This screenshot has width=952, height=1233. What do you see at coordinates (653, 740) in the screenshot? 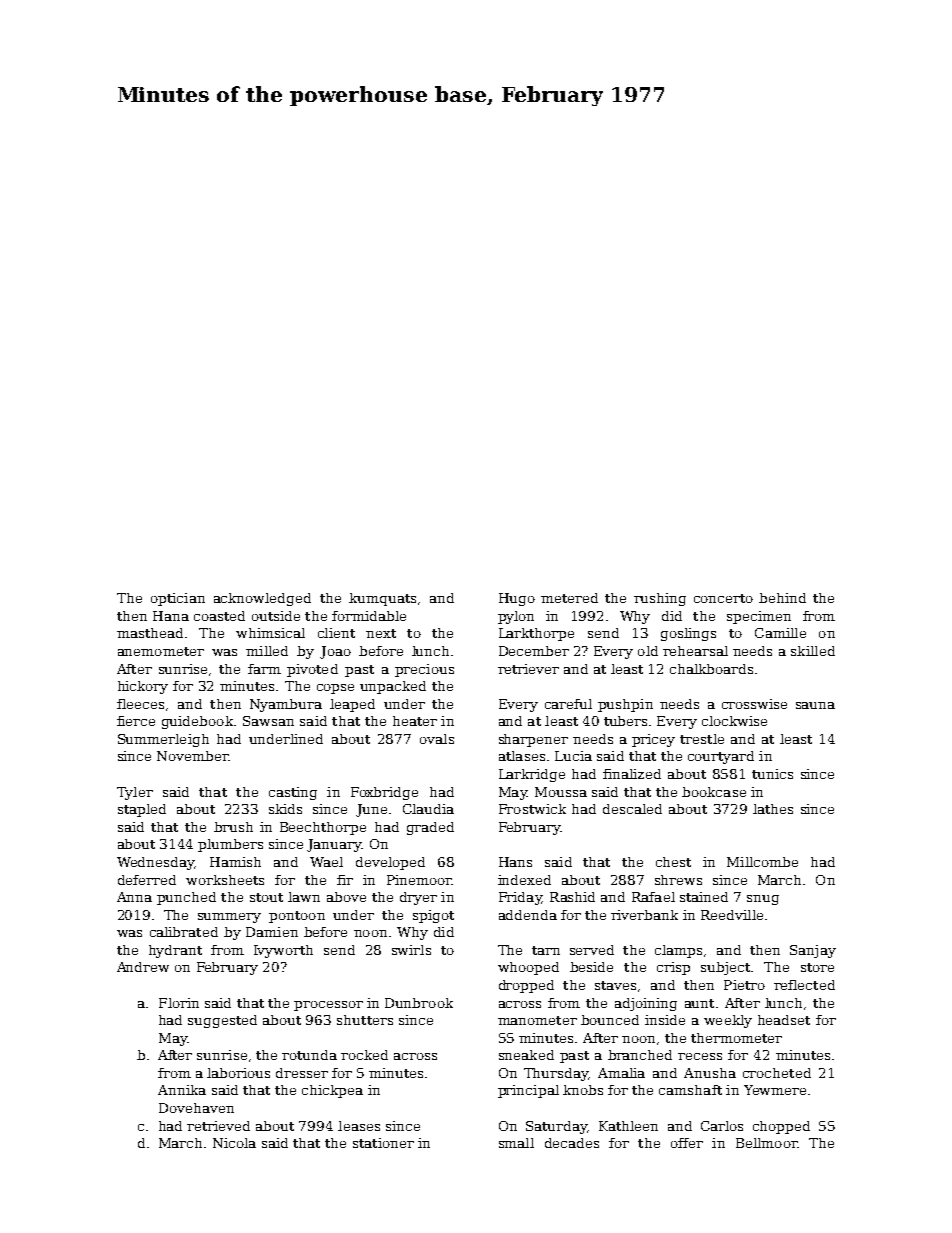
I see `pricey` at bounding box center [653, 740].
